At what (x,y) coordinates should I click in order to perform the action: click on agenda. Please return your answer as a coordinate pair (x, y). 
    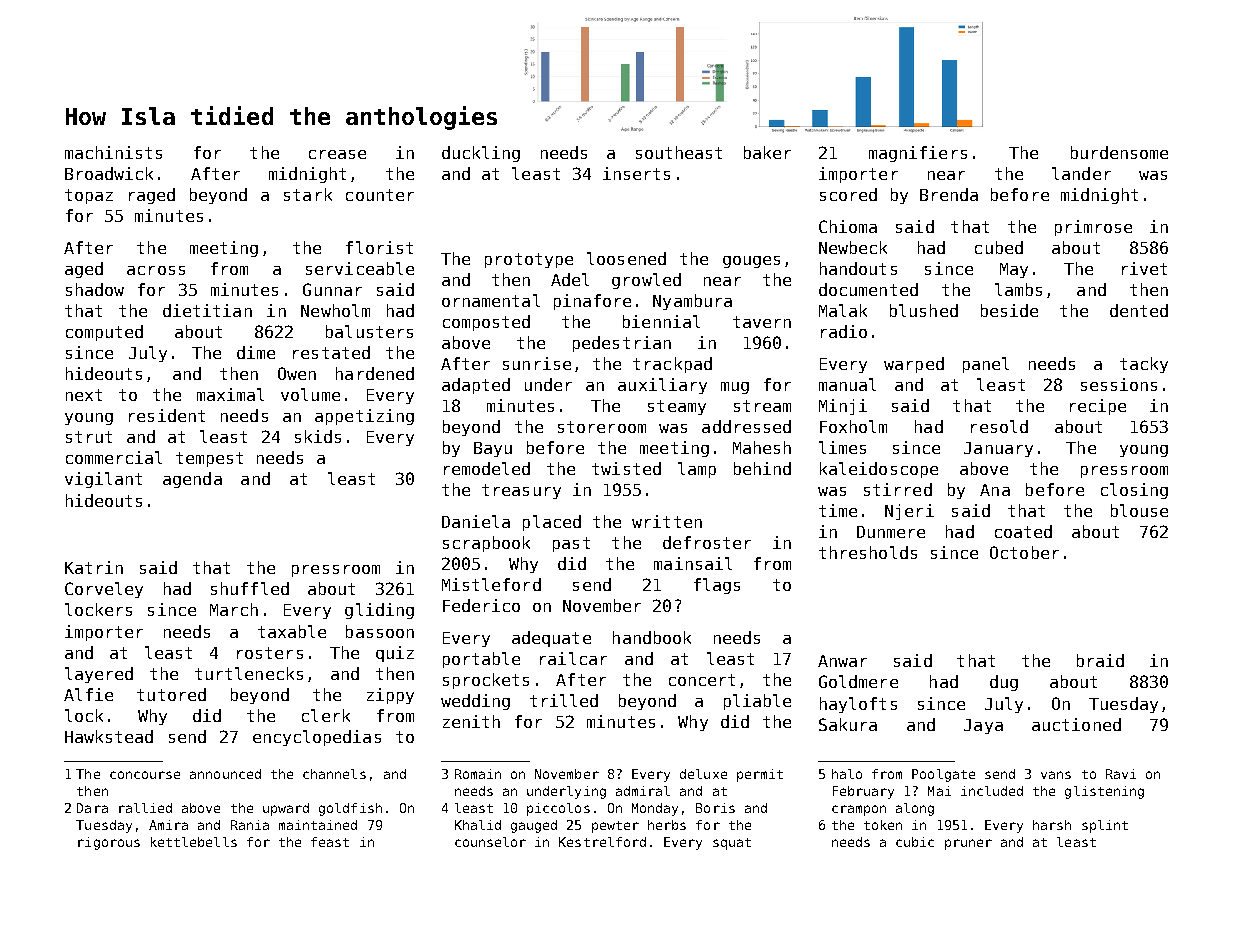
    Looking at the image, I should click on (192, 480).
